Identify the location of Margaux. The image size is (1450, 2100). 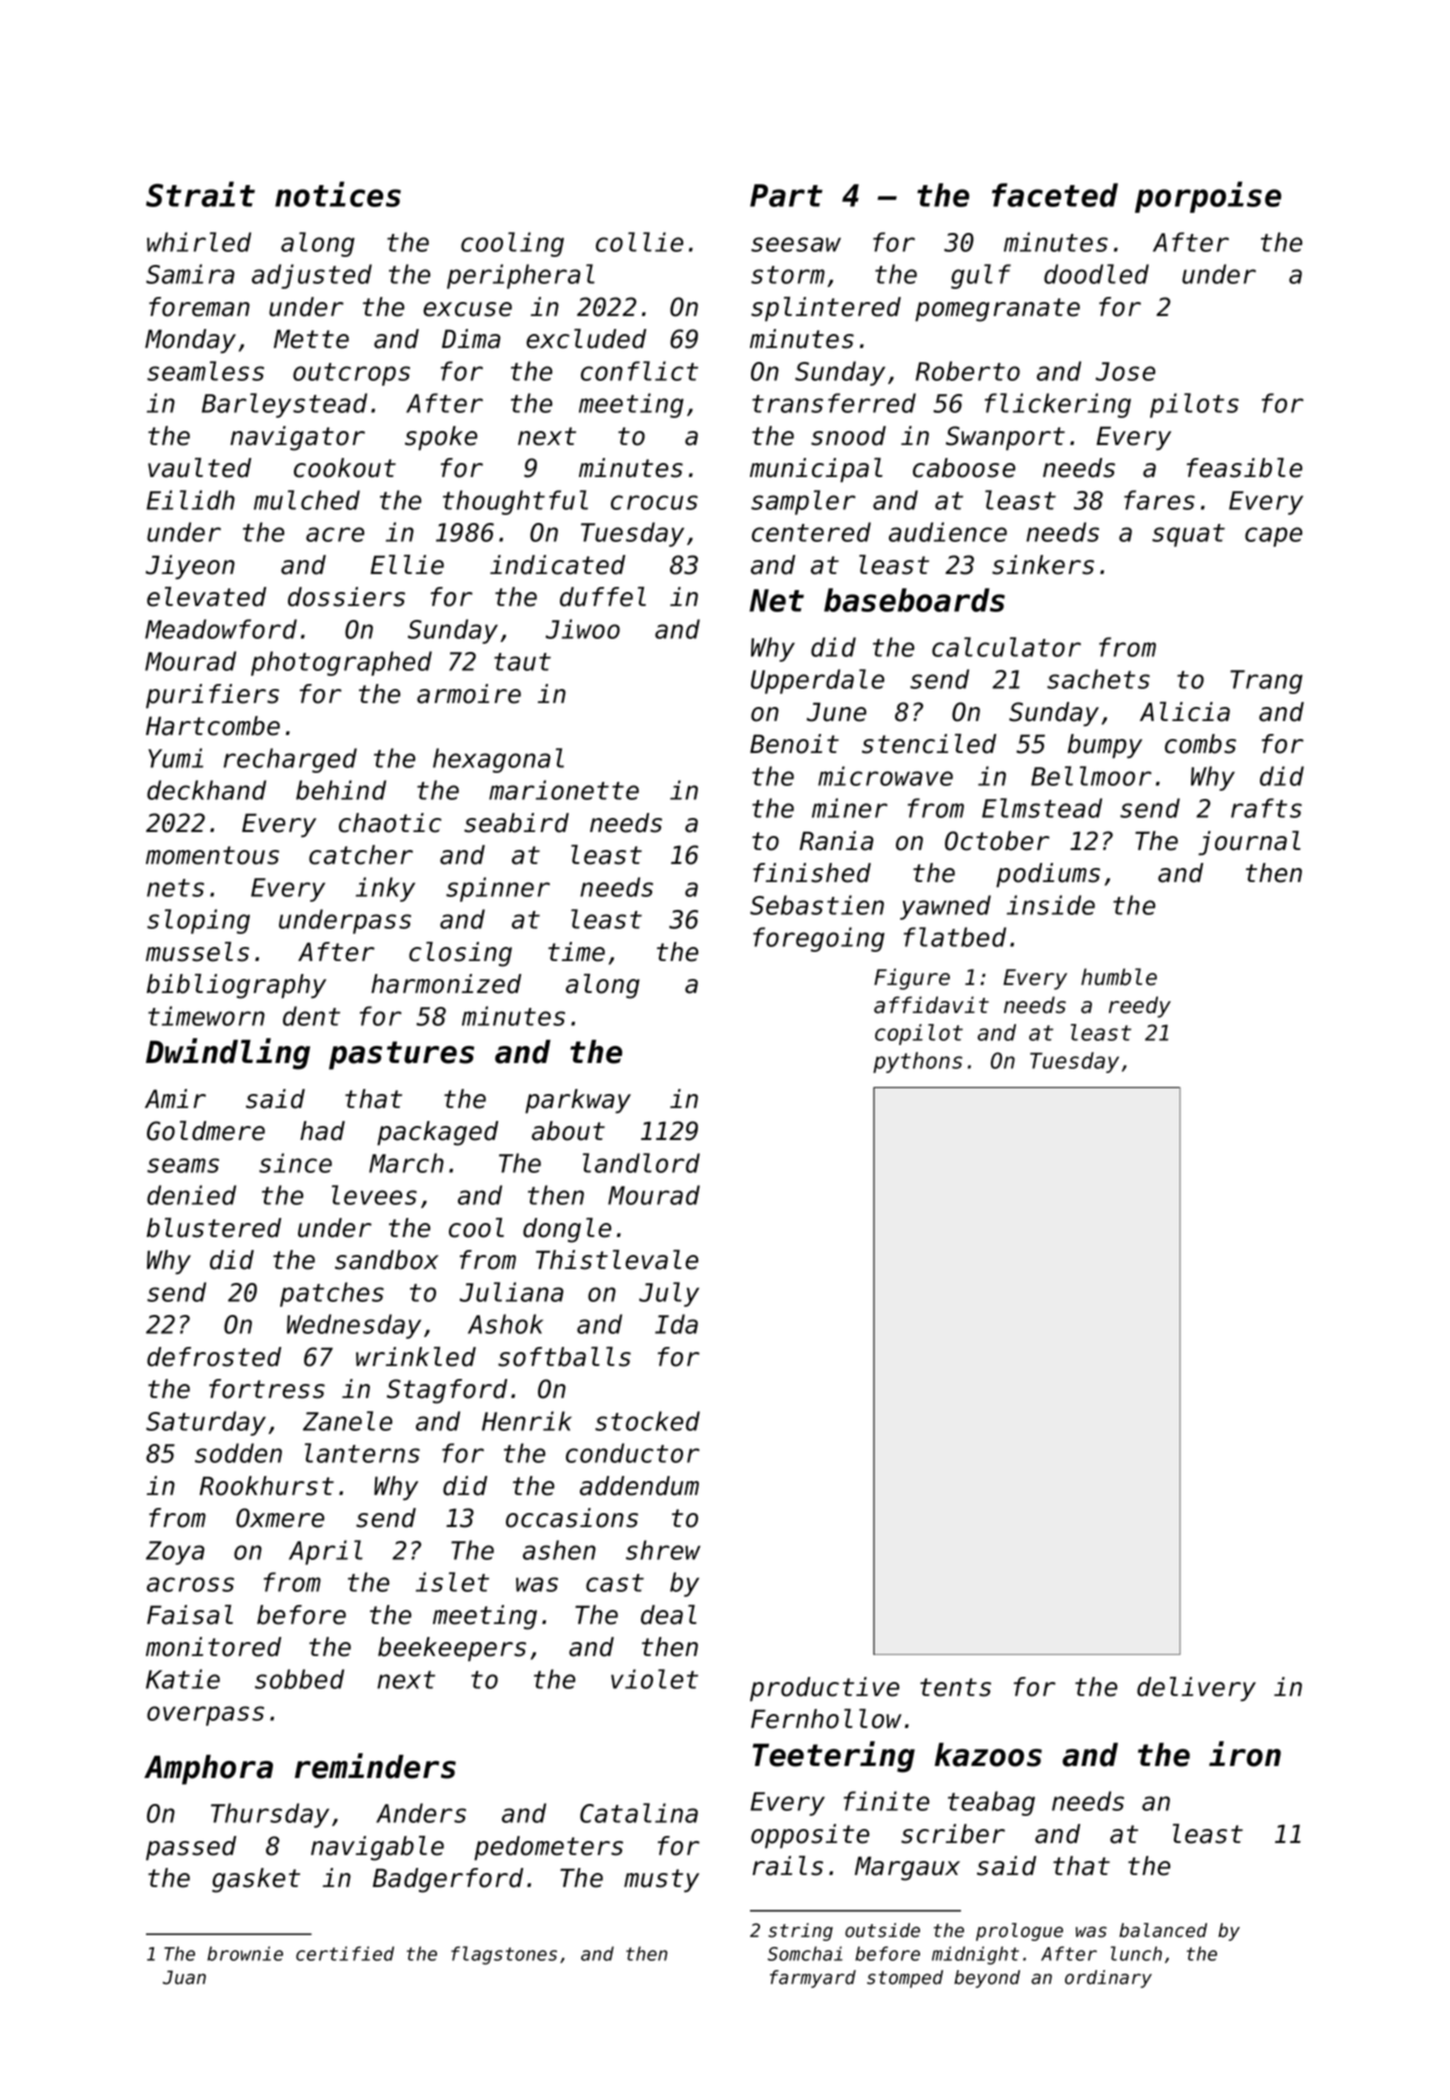
(907, 1868).
